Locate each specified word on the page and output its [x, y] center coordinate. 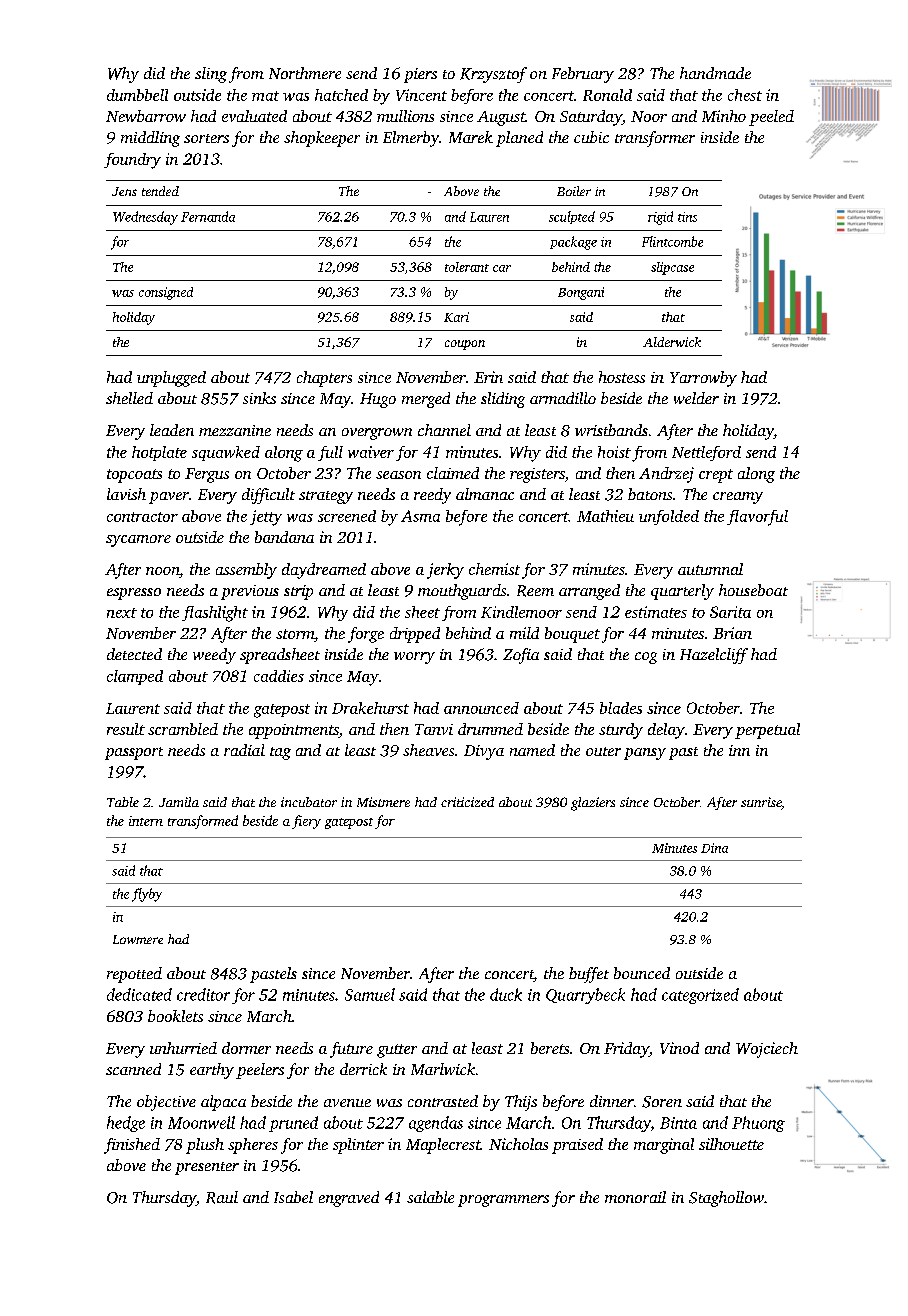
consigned [166, 293]
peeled [771, 118]
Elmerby [411, 139]
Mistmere [383, 802]
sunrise [761, 803]
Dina [714, 848]
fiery [306, 822]
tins [687, 217]
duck [506, 994]
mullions [405, 116]
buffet [589, 975]
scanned [133, 1069]
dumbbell [137, 95]
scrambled [183, 729]
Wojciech [767, 1050]
